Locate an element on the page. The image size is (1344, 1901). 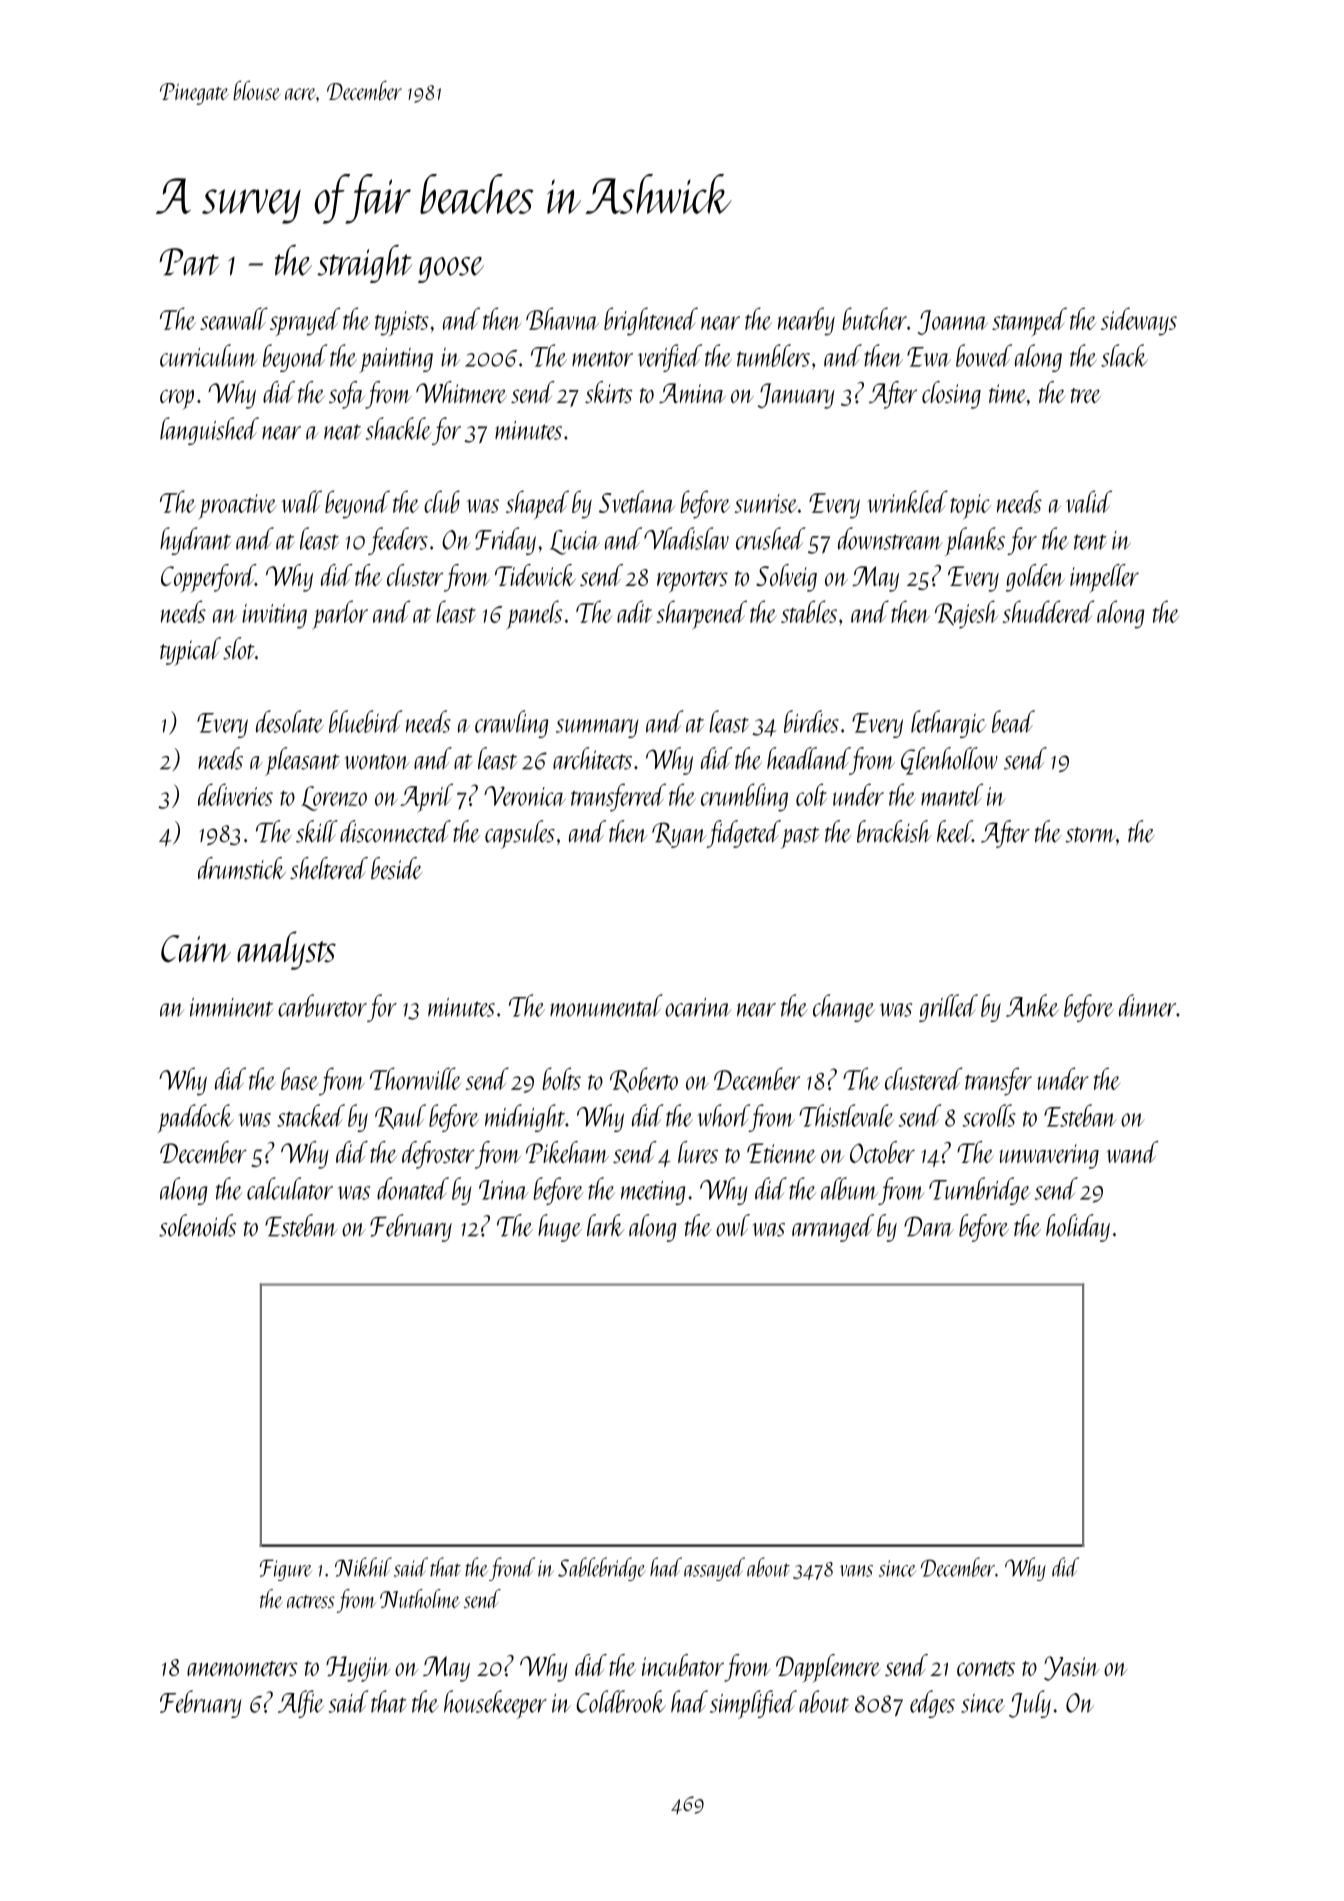
storm is located at coordinates (1090, 835).
